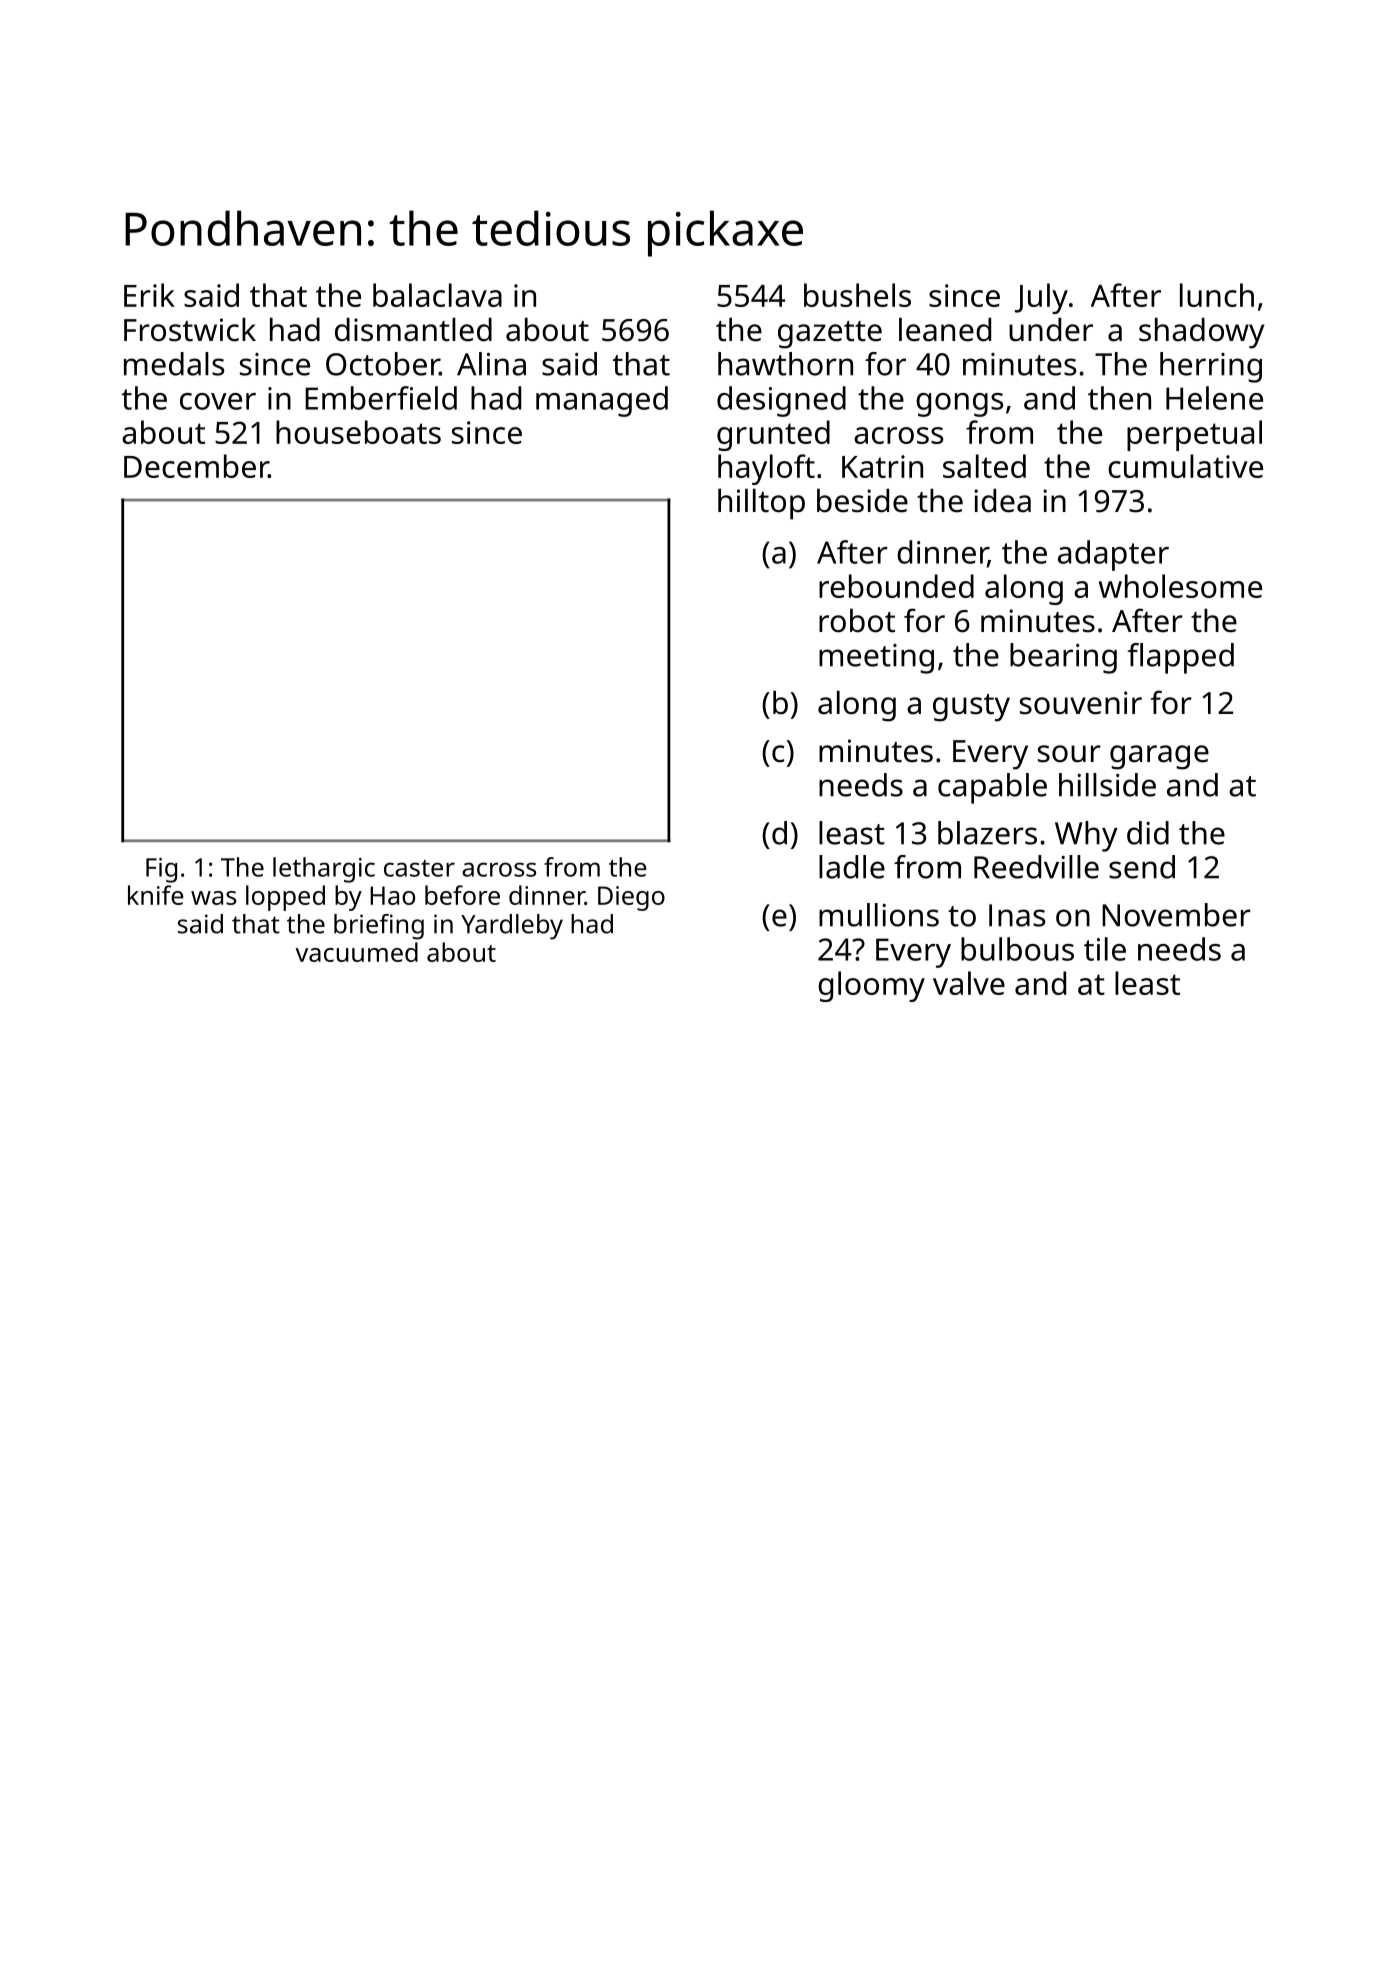  What do you see at coordinates (156, 895) in the screenshot?
I see `knife` at bounding box center [156, 895].
